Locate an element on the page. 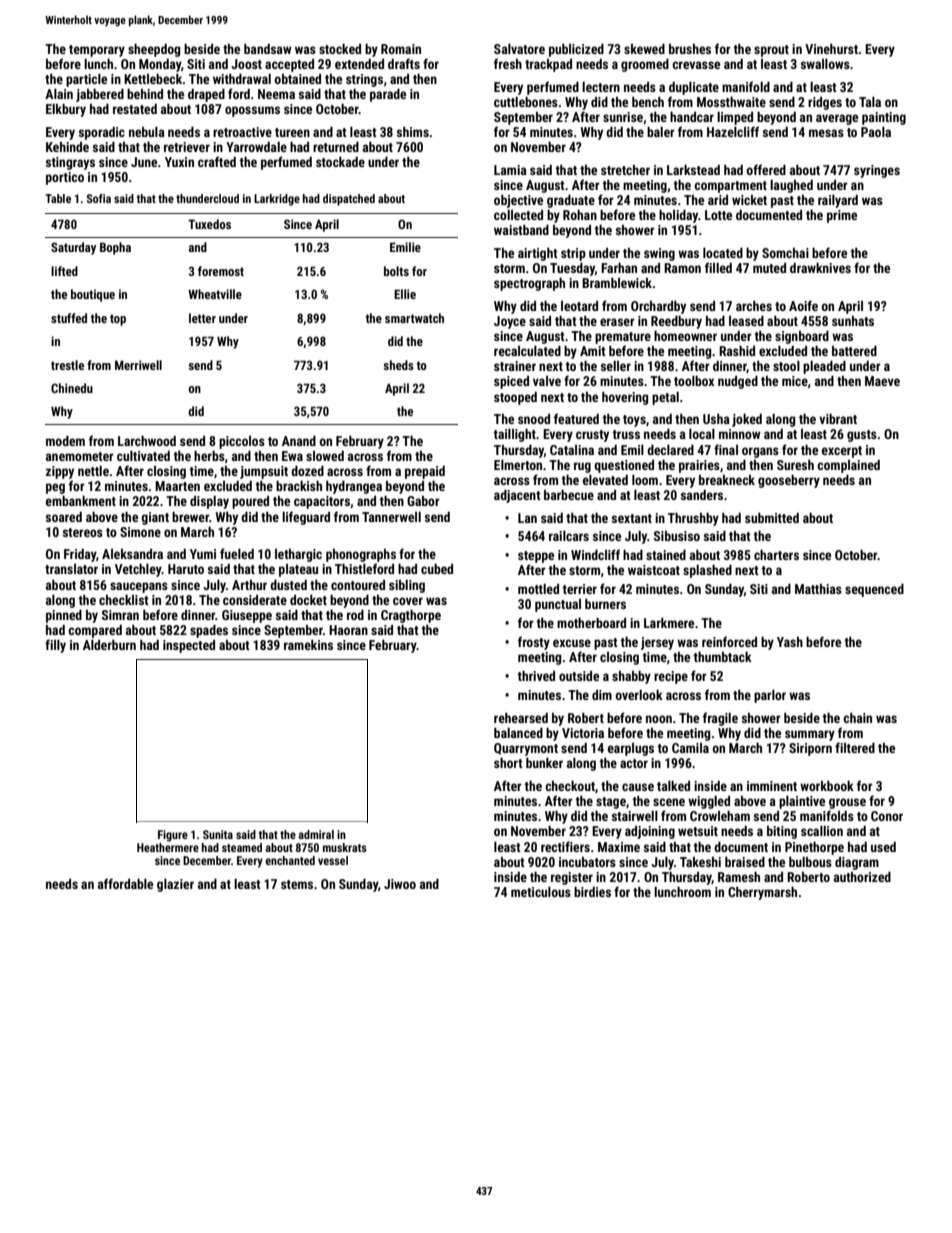 The width and height of the page is (952, 1233). smartwatch is located at coordinates (414, 318).
